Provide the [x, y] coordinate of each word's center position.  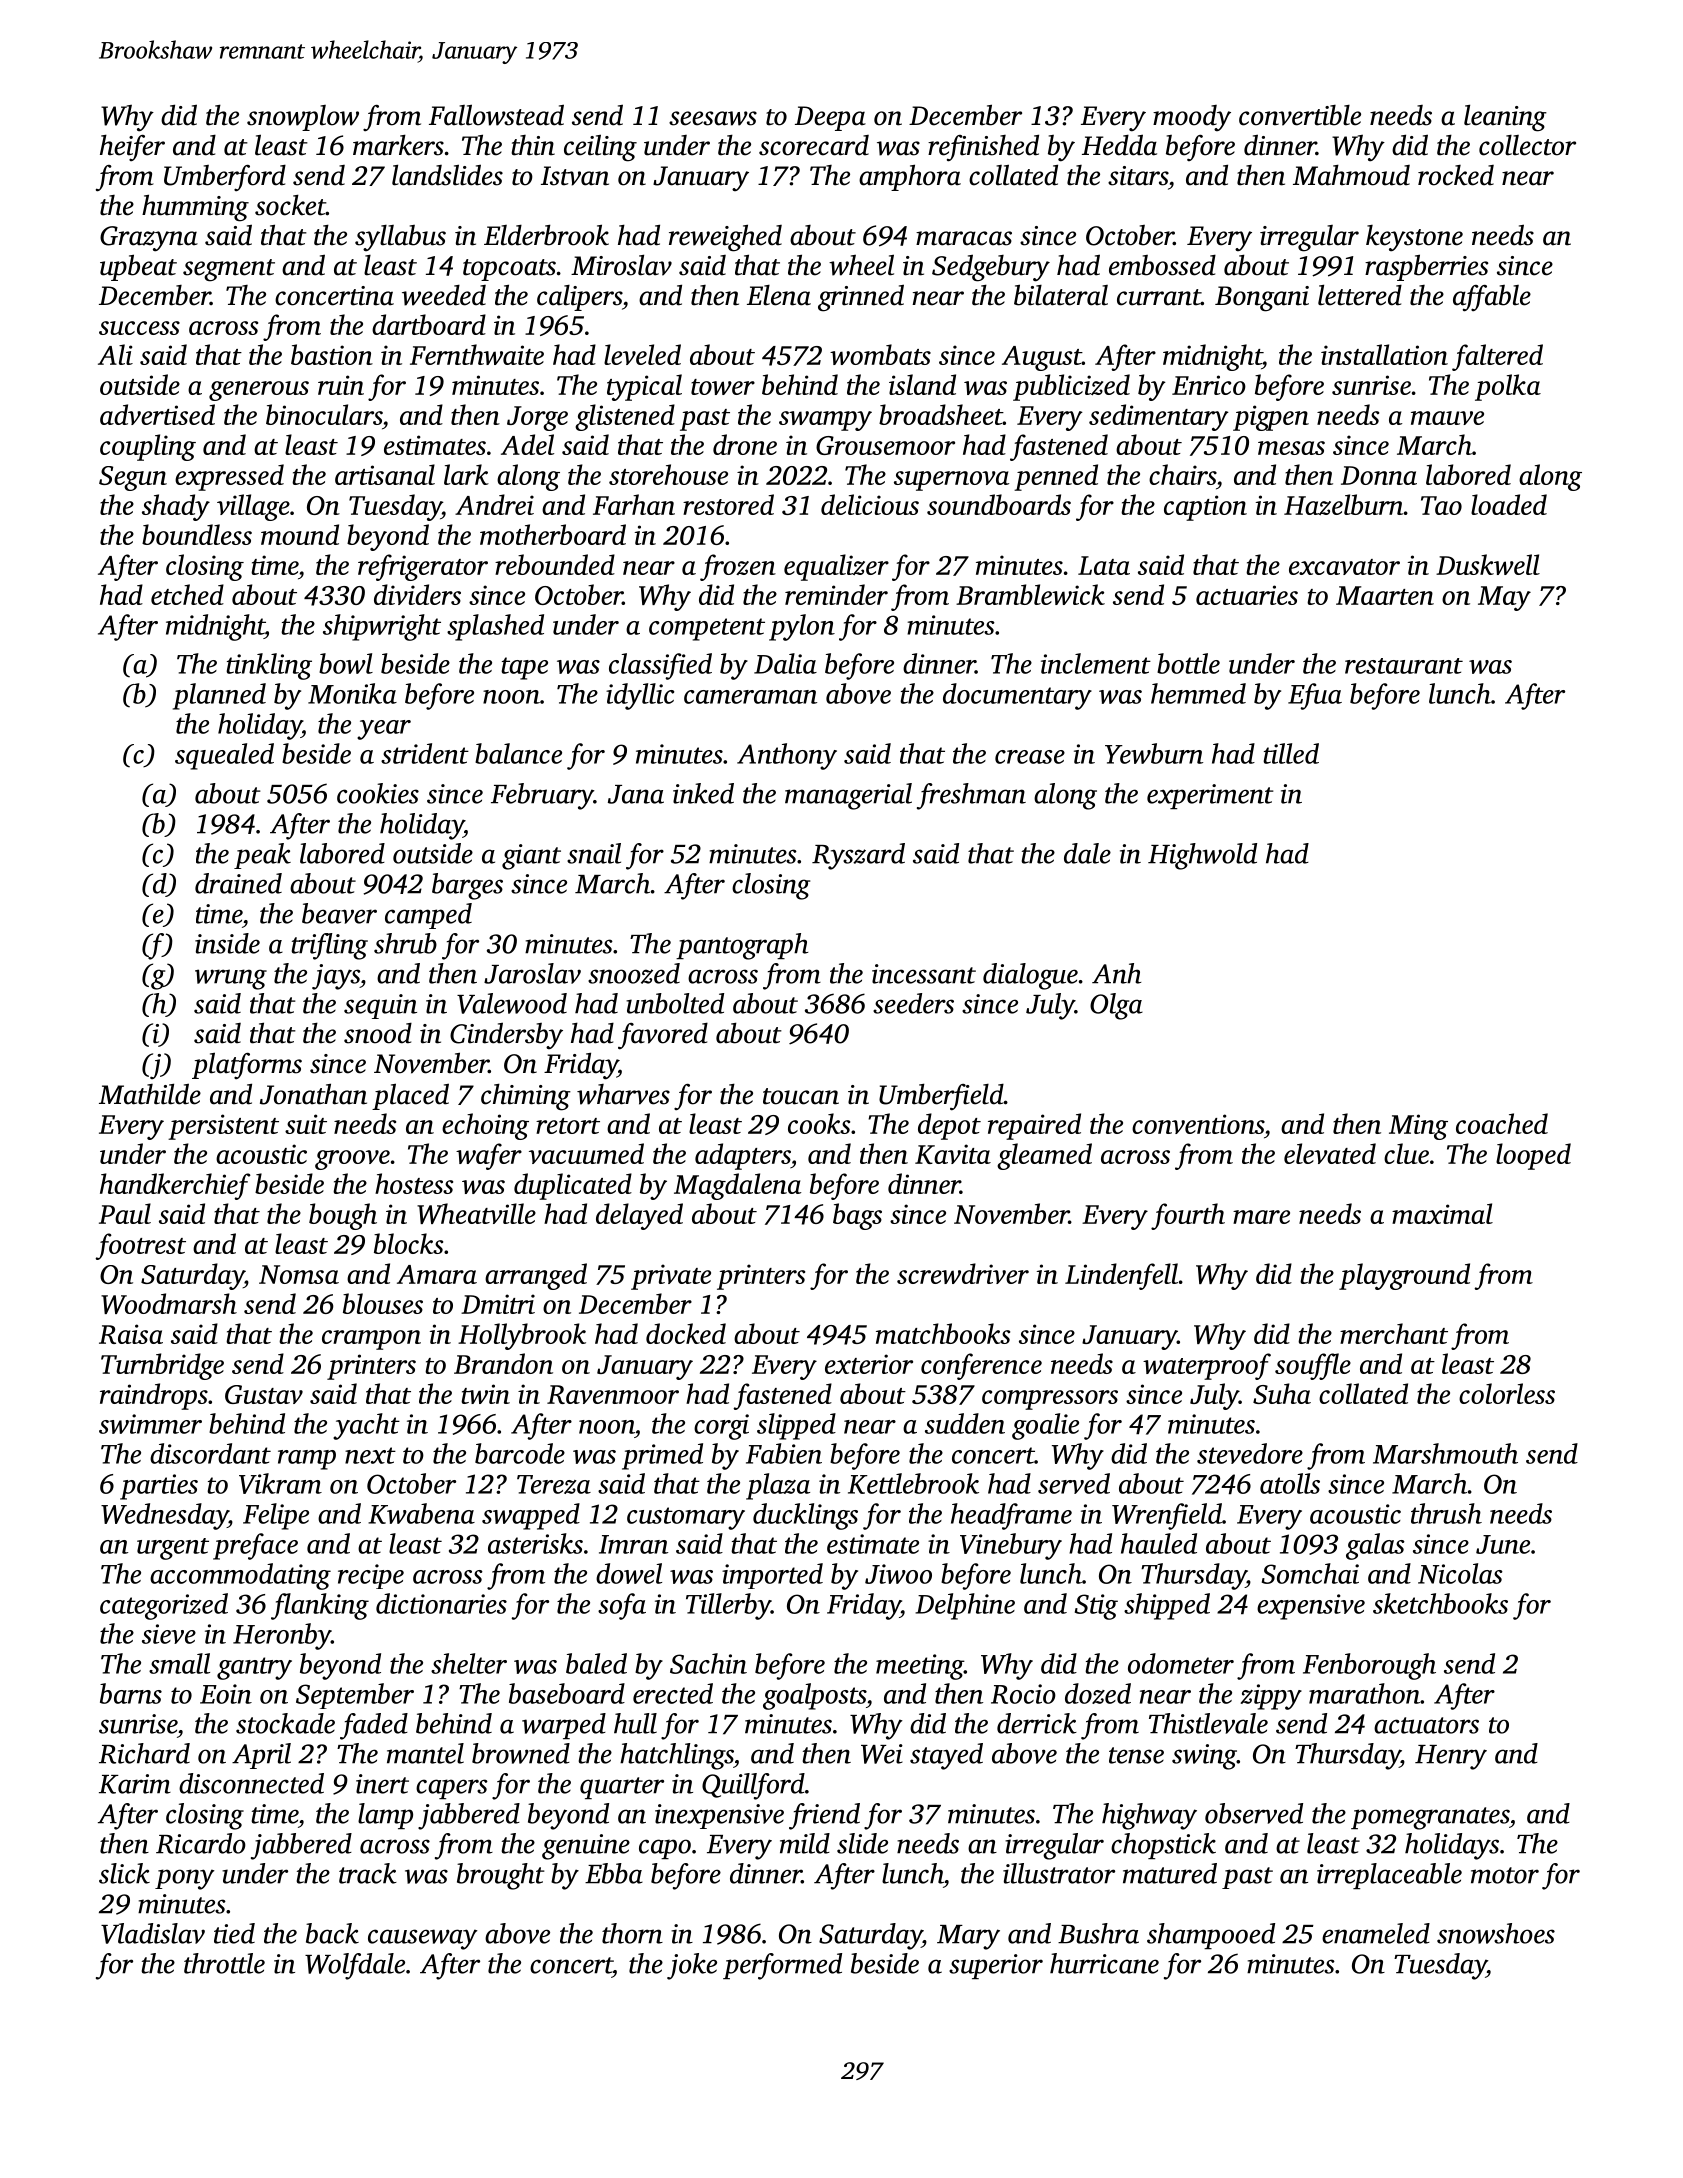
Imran [633, 1544]
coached [1502, 1123]
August [1042, 358]
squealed [224, 756]
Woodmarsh [169, 1303]
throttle [224, 1963]
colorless [1507, 1393]
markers [398, 145]
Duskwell [1488, 564]
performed [782, 1966]
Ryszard [858, 856]
